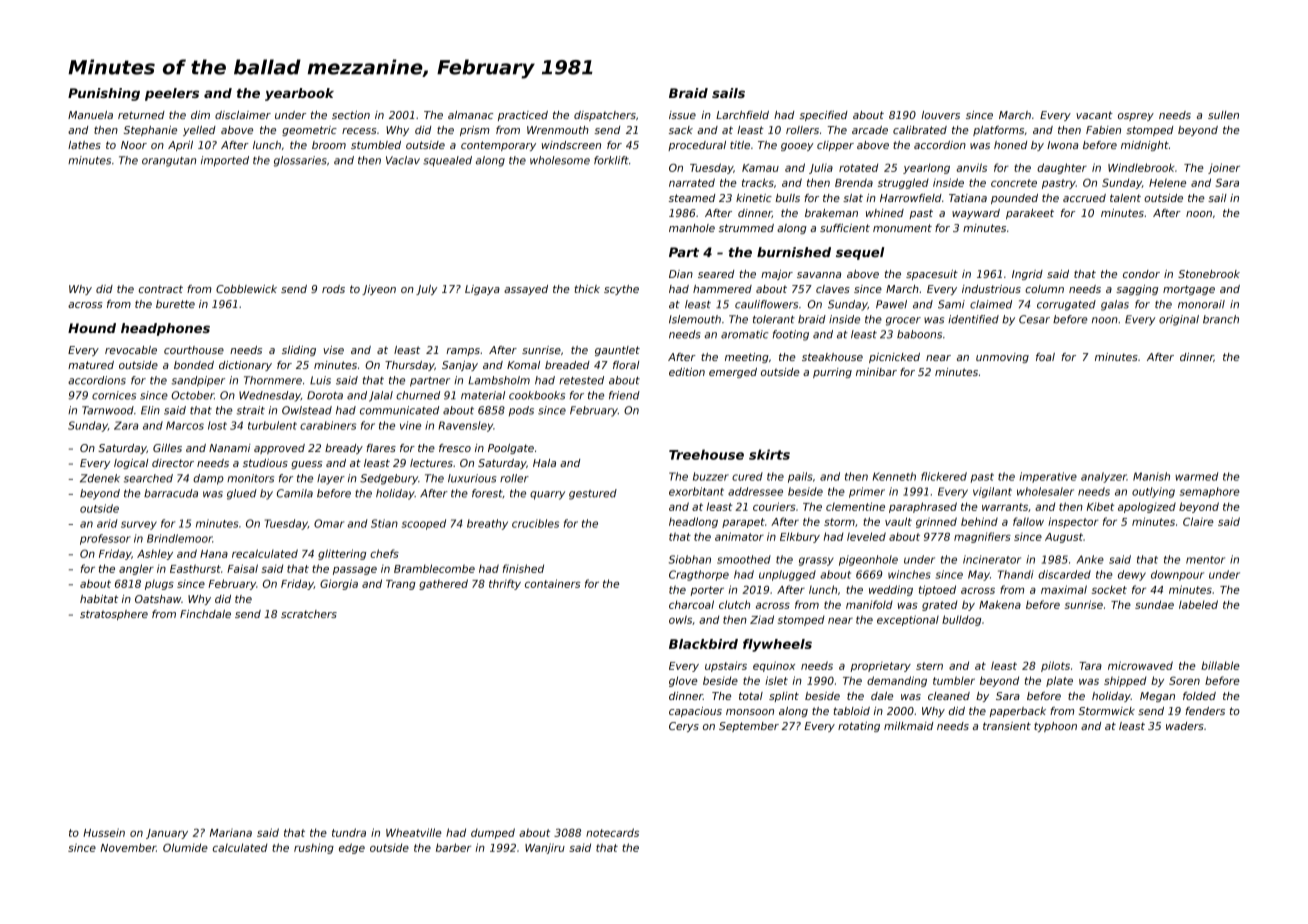 Image resolution: width=1308 pixels, height=924 pixels. What do you see at coordinates (169, 162) in the screenshot?
I see `orangutan` at bounding box center [169, 162].
